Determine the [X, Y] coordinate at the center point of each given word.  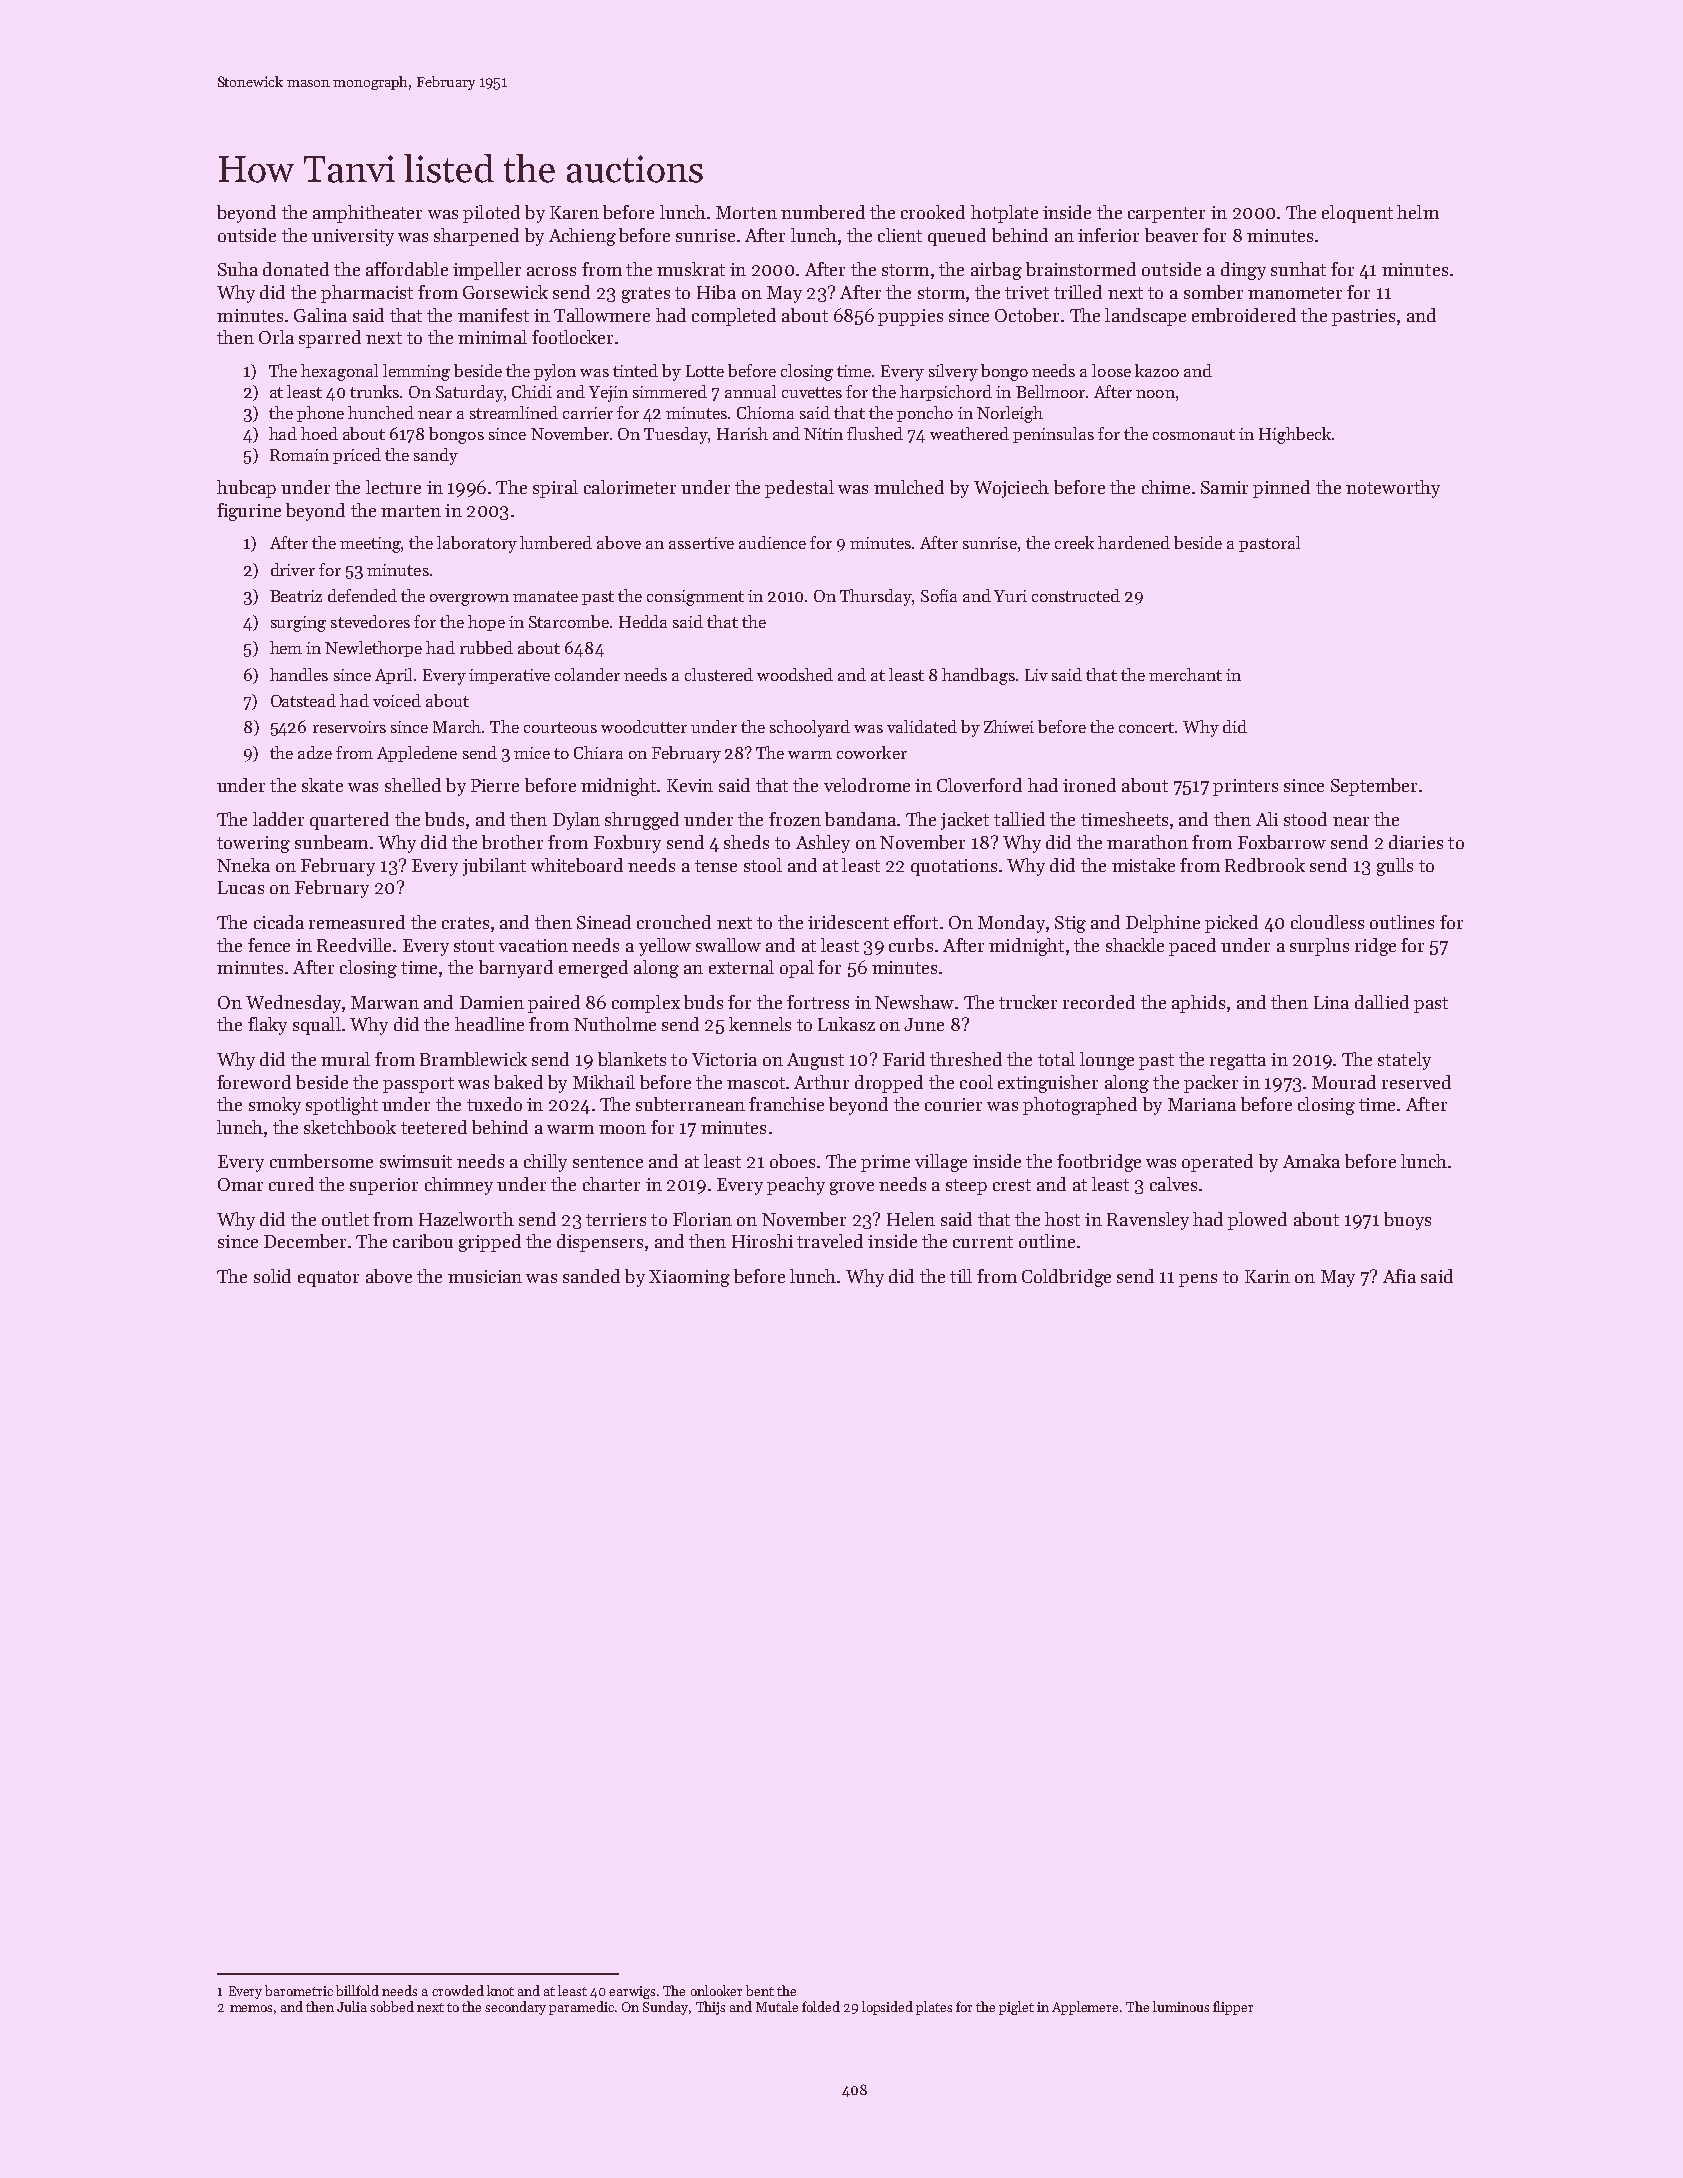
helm [1418, 212]
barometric [299, 1990]
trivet [1027, 292]
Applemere [1085, 2008]
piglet [1016, 2008]
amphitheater [367, 214]
